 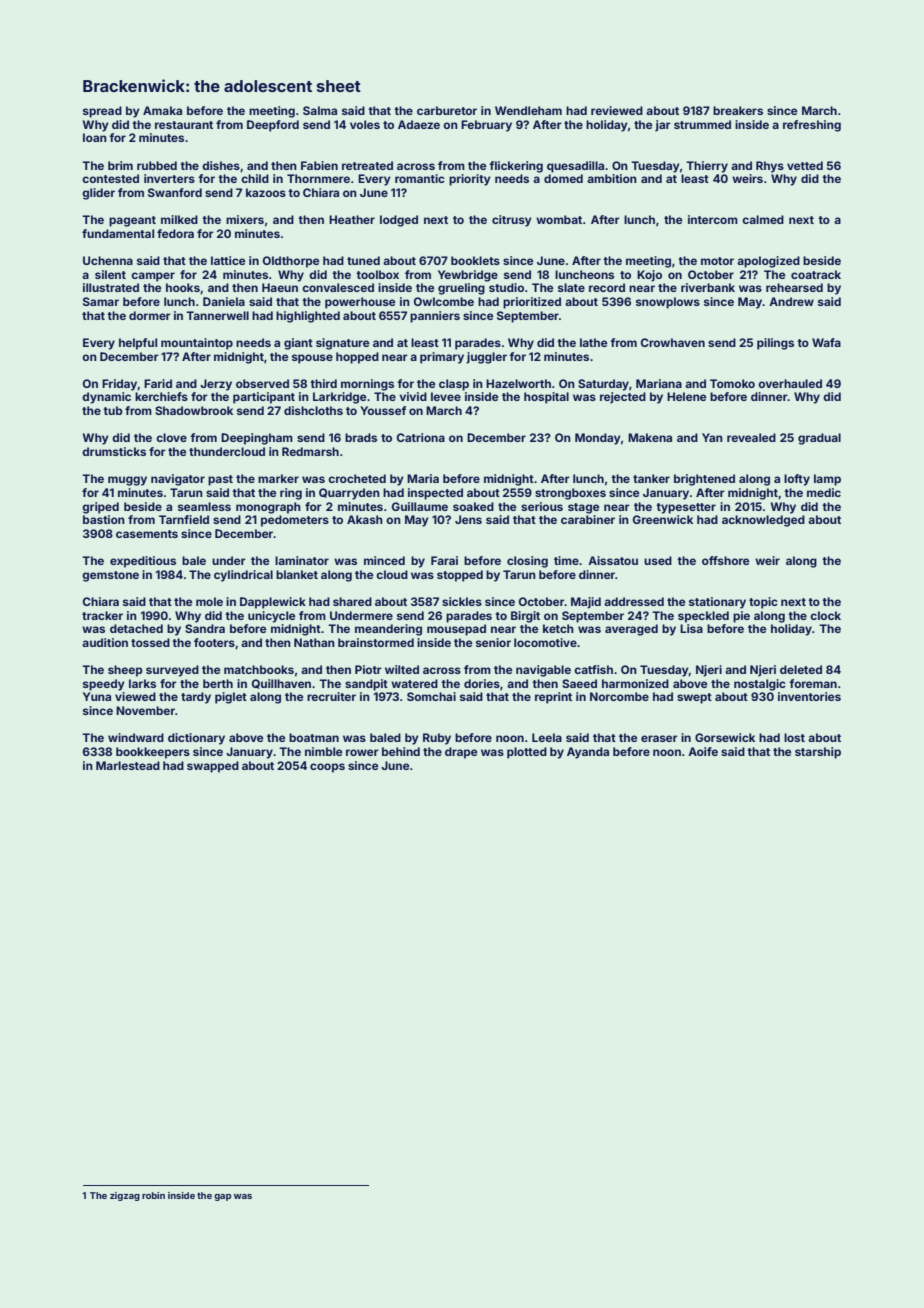 I want to click on breakers, so click(x=738, y=110).
